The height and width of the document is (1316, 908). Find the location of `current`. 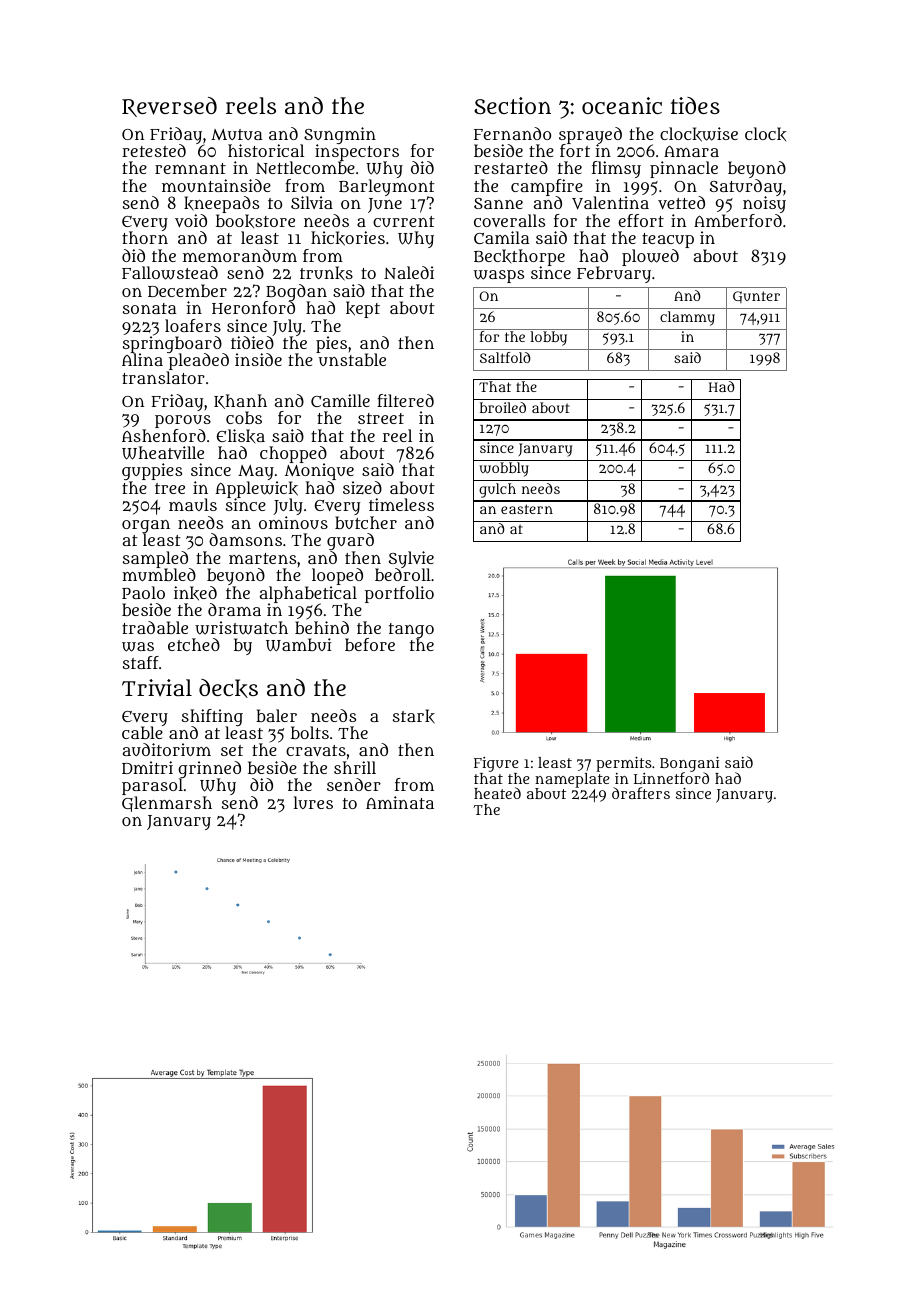

current is located at coordinates (404, 221).
